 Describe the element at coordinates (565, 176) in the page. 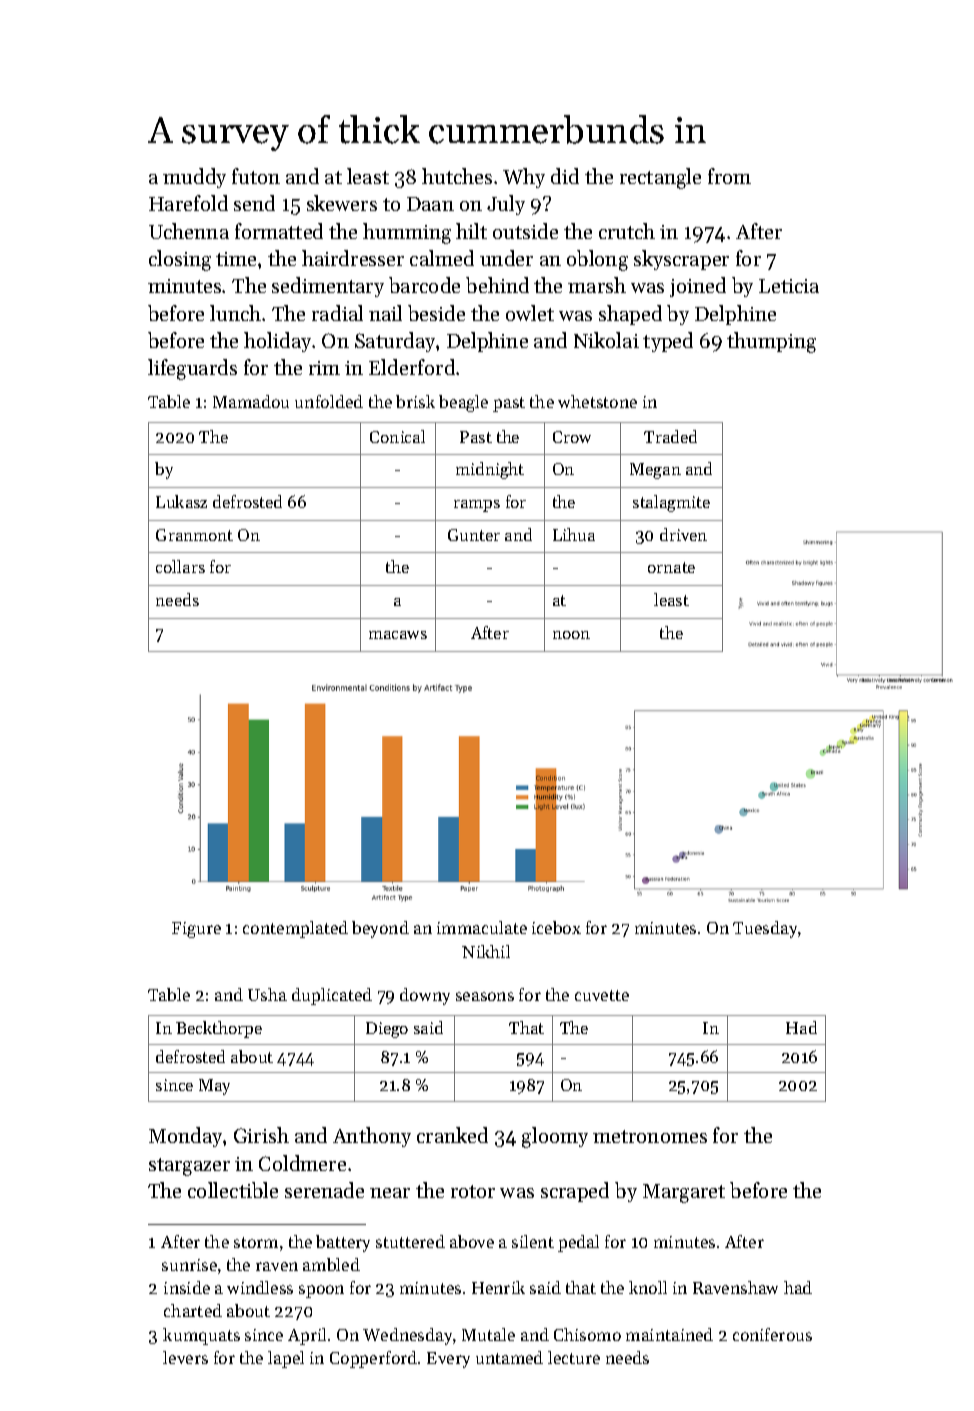

I see `did` at that location.
